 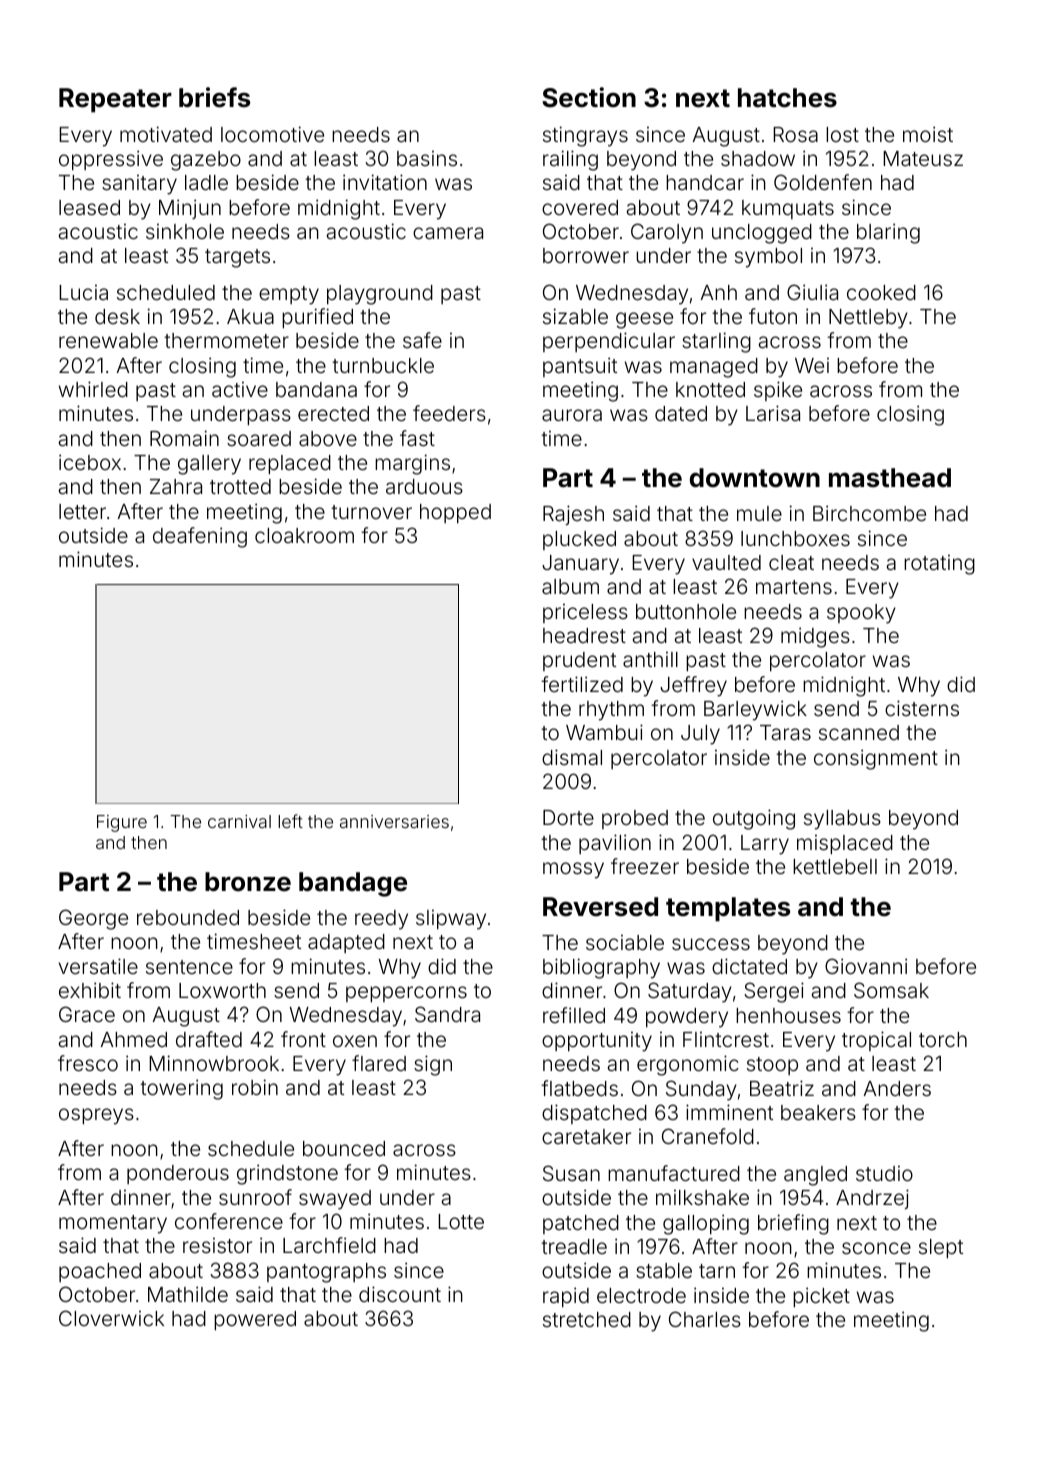 What do you see at coordinates (451, 920) in the screenshot?
I see `slipway` at bounding box center [451, 920].
